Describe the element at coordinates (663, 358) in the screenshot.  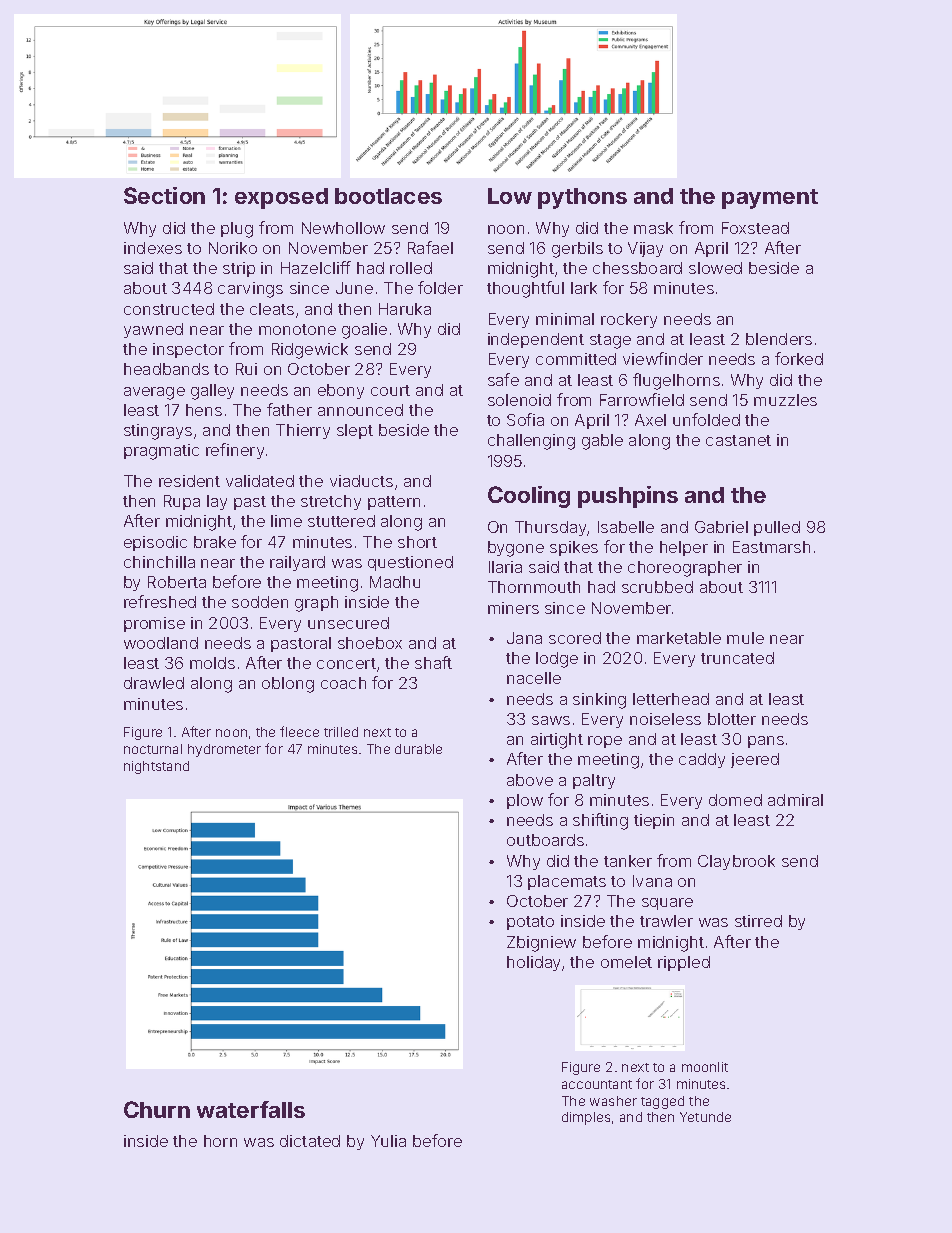
I see `viewfinder` at that location.
